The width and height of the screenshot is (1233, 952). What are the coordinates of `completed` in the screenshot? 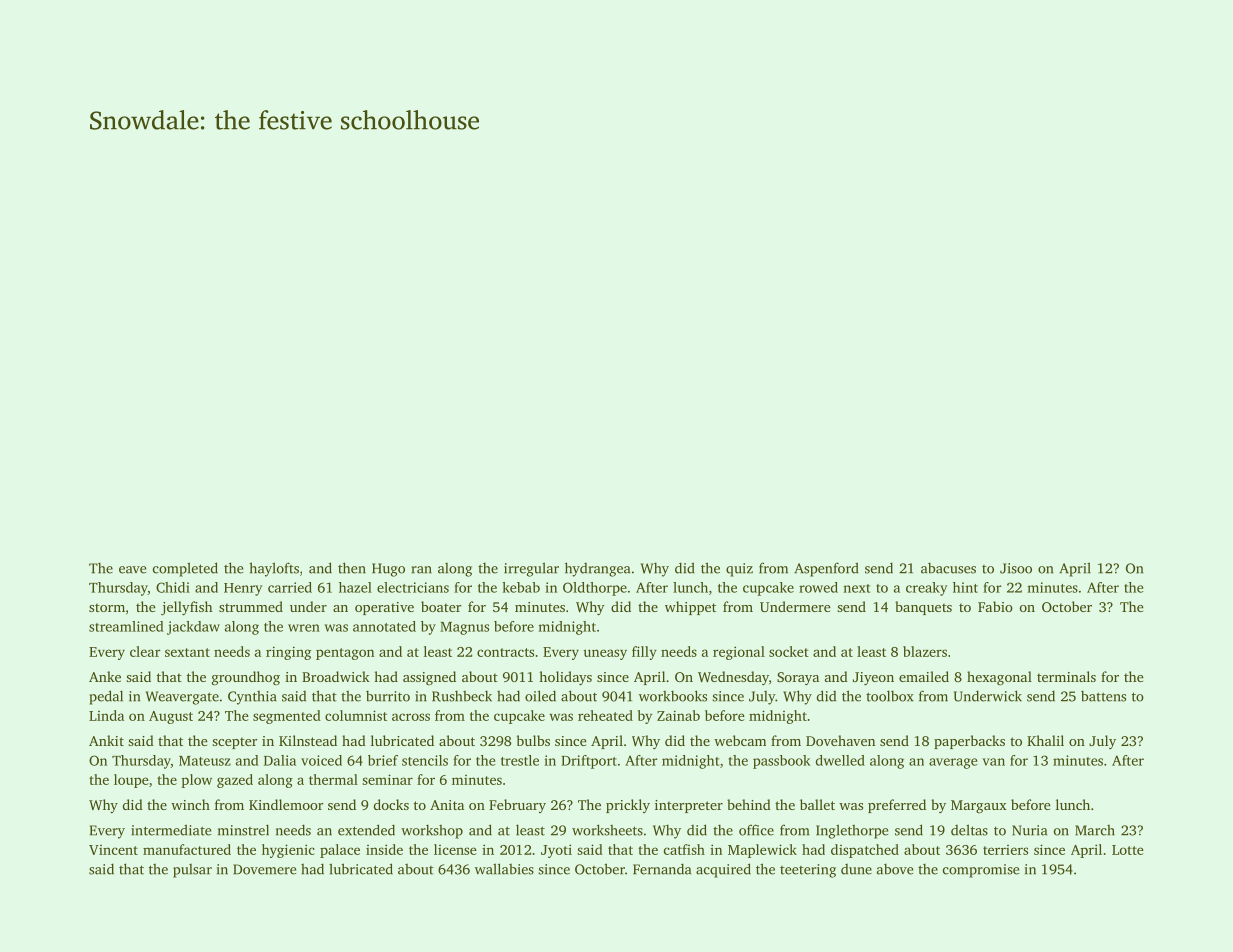 It's located at (185, 569).
